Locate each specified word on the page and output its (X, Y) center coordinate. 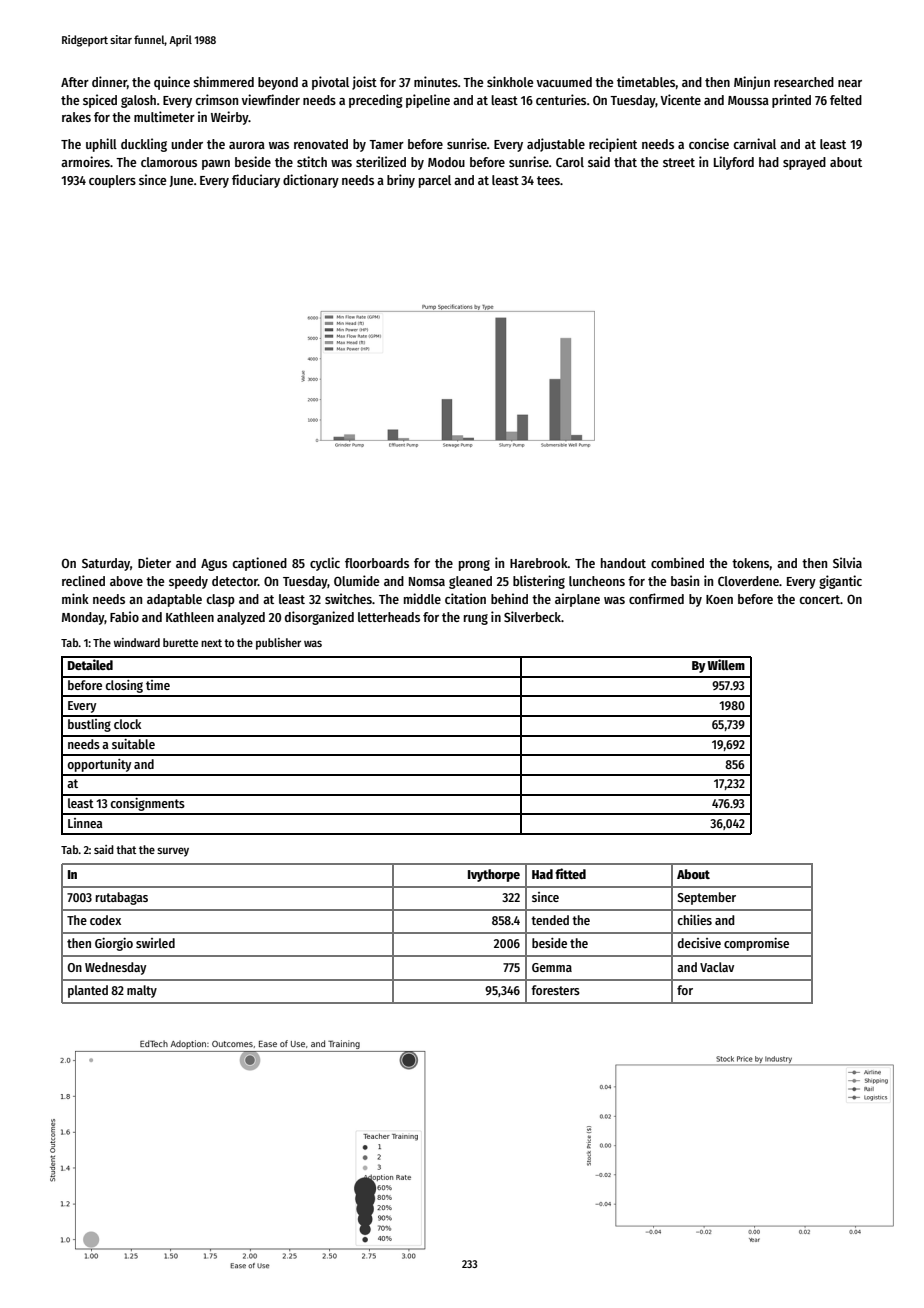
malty (142, 991)
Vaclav (717, 967)
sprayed (804, 163)
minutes (436, 81)
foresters (555, 990)
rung (476, 619)
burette (180, 642)
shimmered (223, 81)
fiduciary (256, 181)
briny (401, 181)
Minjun (752, 83)
